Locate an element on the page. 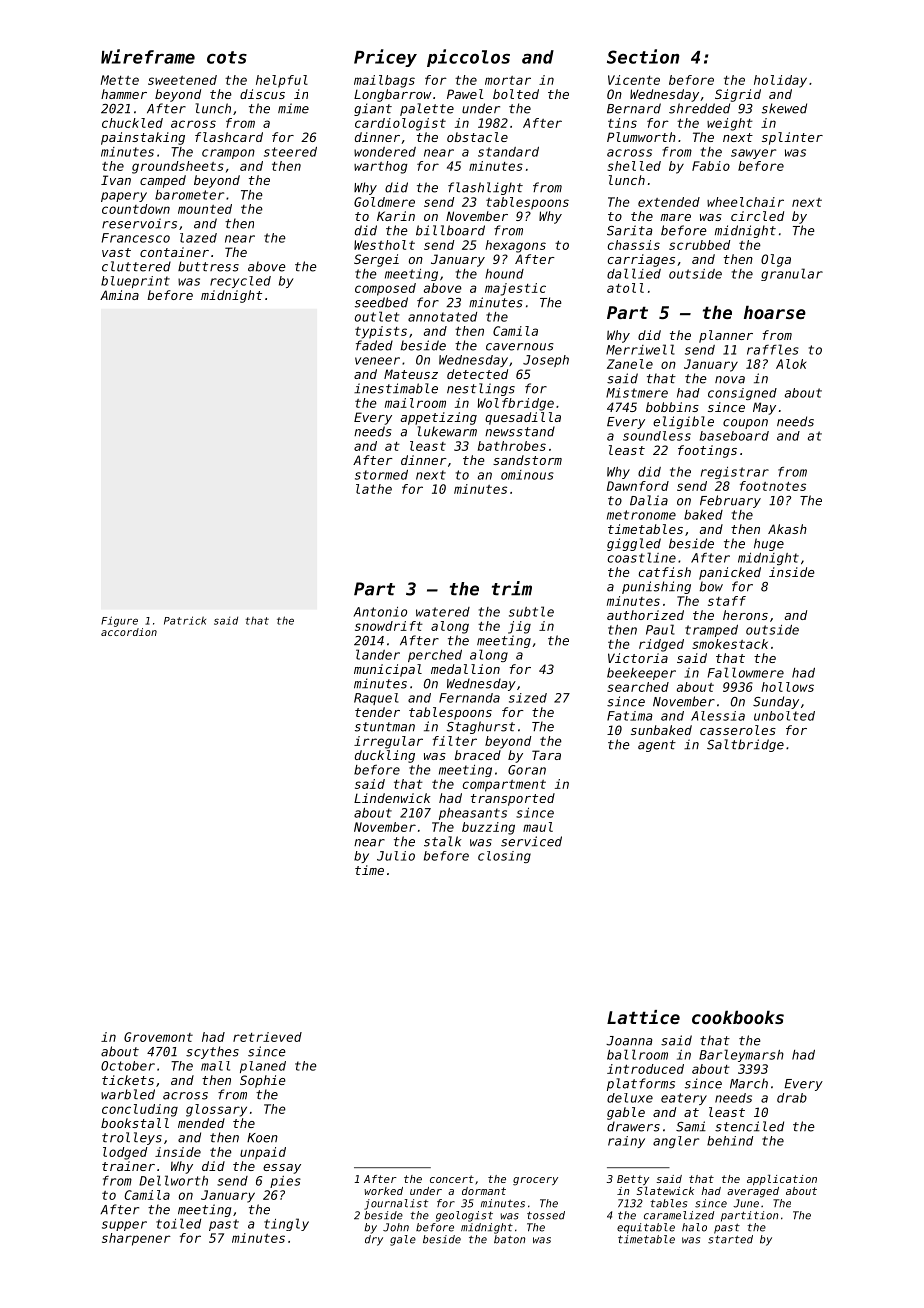 This document has width=924, height=1308. lathe is located at coordinates (374, 489).
